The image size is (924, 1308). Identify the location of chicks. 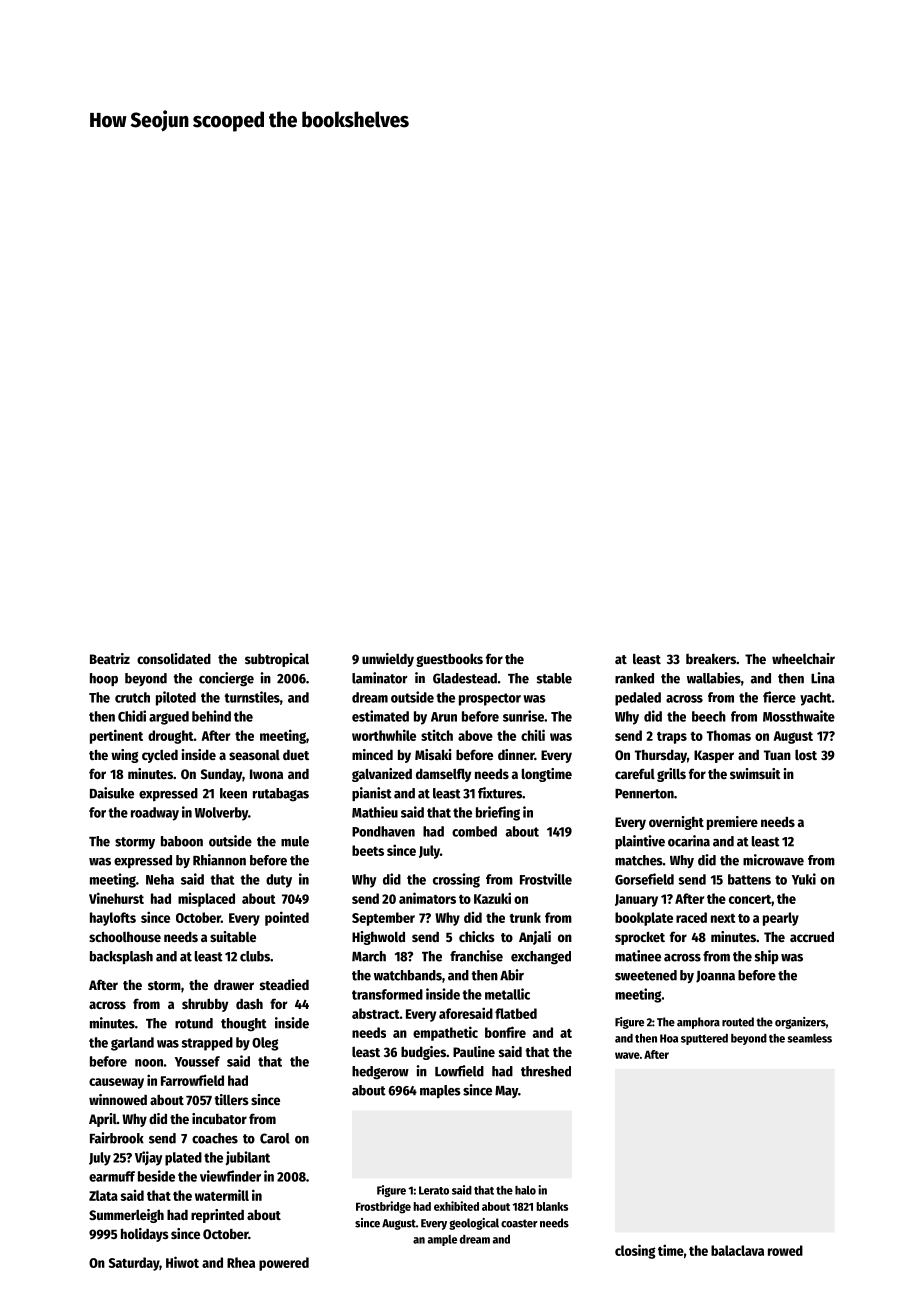
(477, 936).
